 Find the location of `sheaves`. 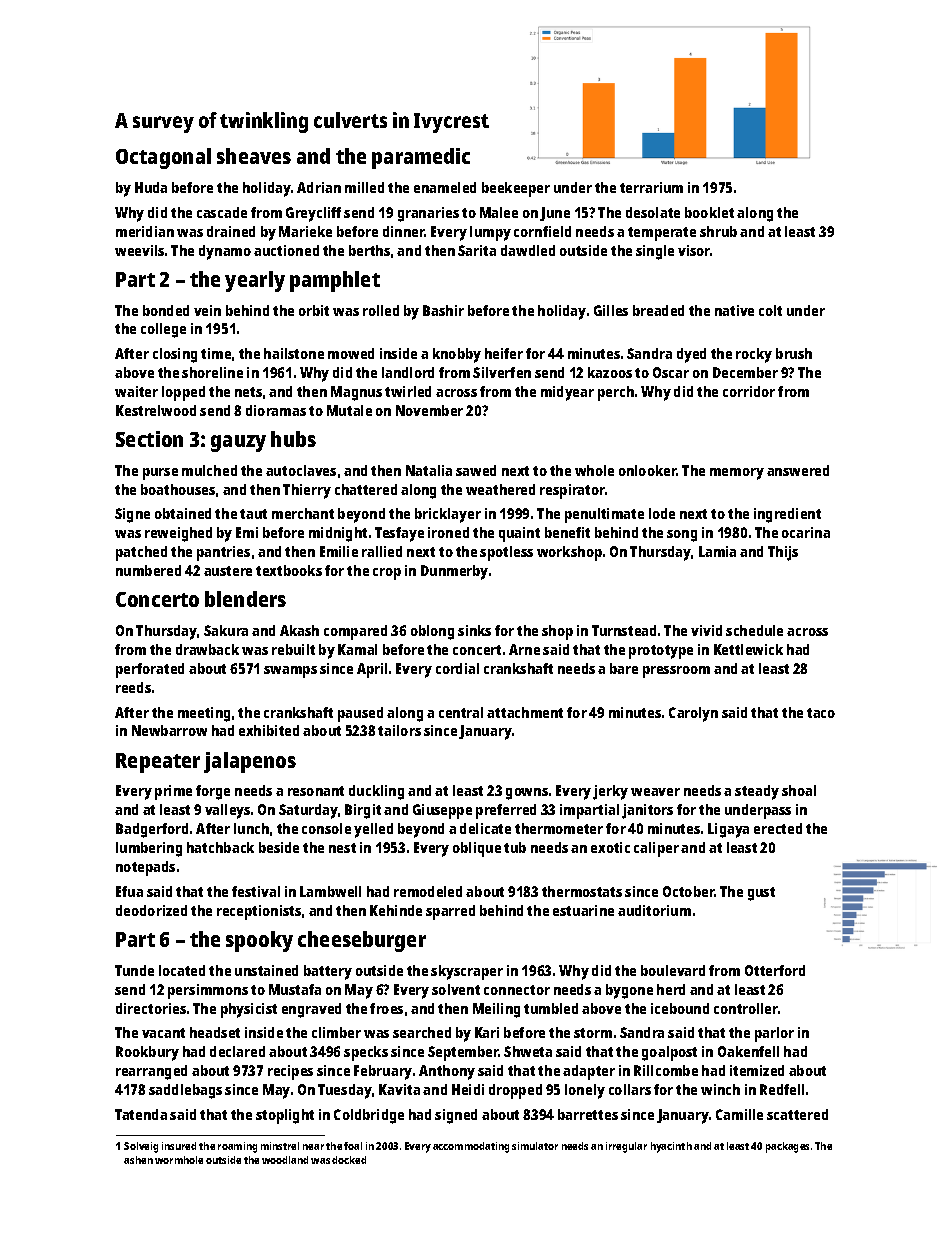

sheaves is located at coordinates (254, 156).
